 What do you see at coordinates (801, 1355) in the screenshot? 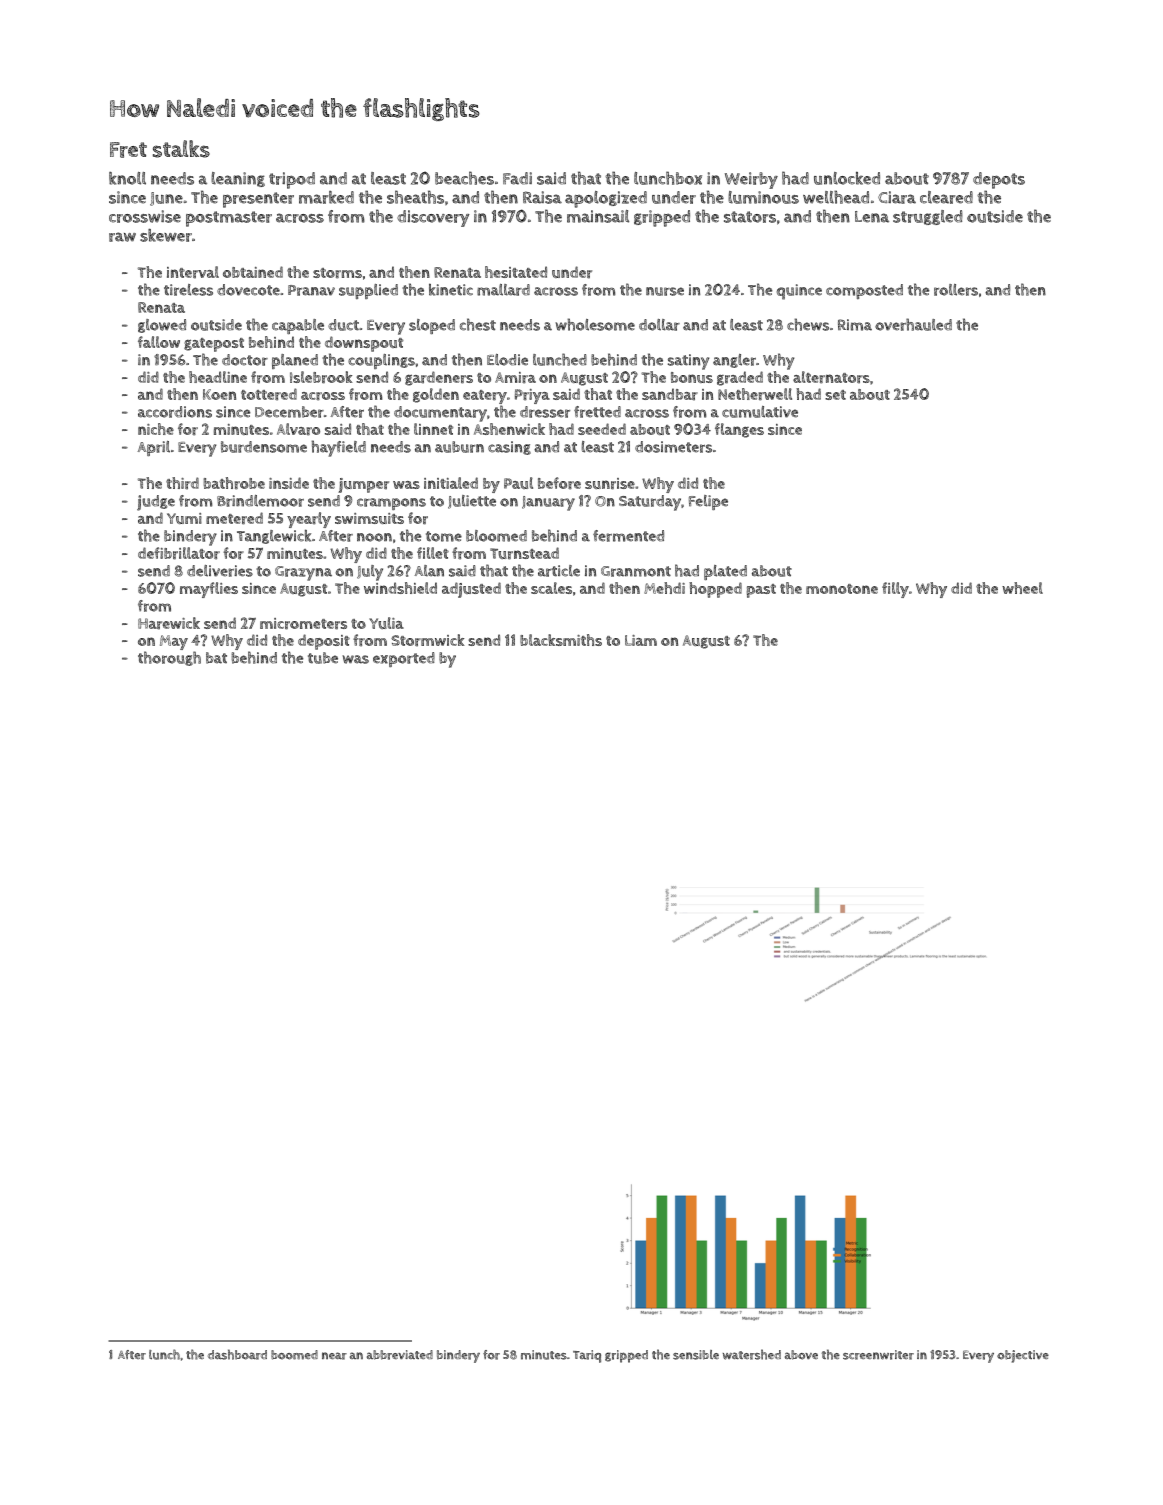
I see `above` at bounding box center [801, 1355].
